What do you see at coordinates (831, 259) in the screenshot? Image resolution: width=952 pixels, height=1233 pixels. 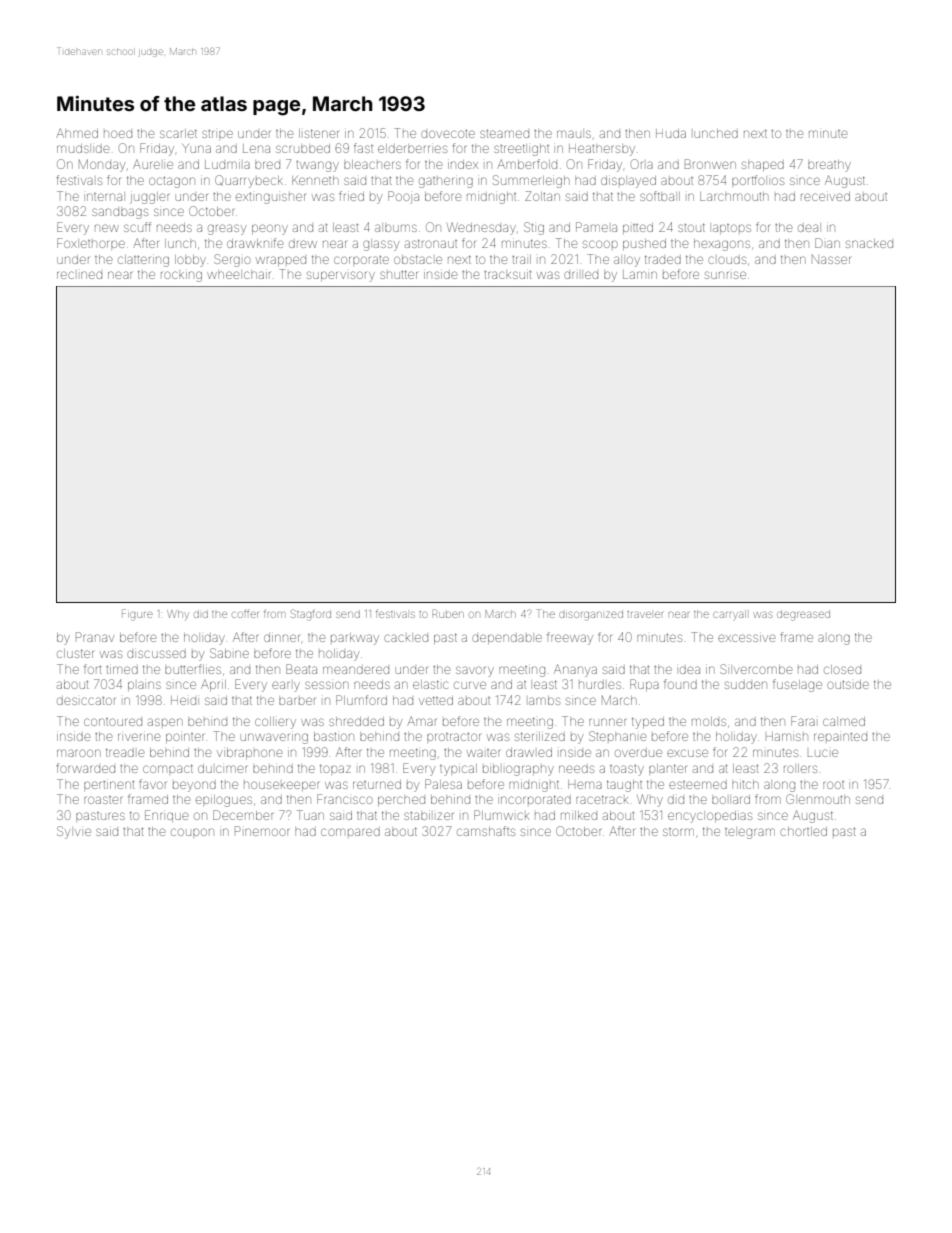 I see `Nasser` at bounding box center [831, 259].
